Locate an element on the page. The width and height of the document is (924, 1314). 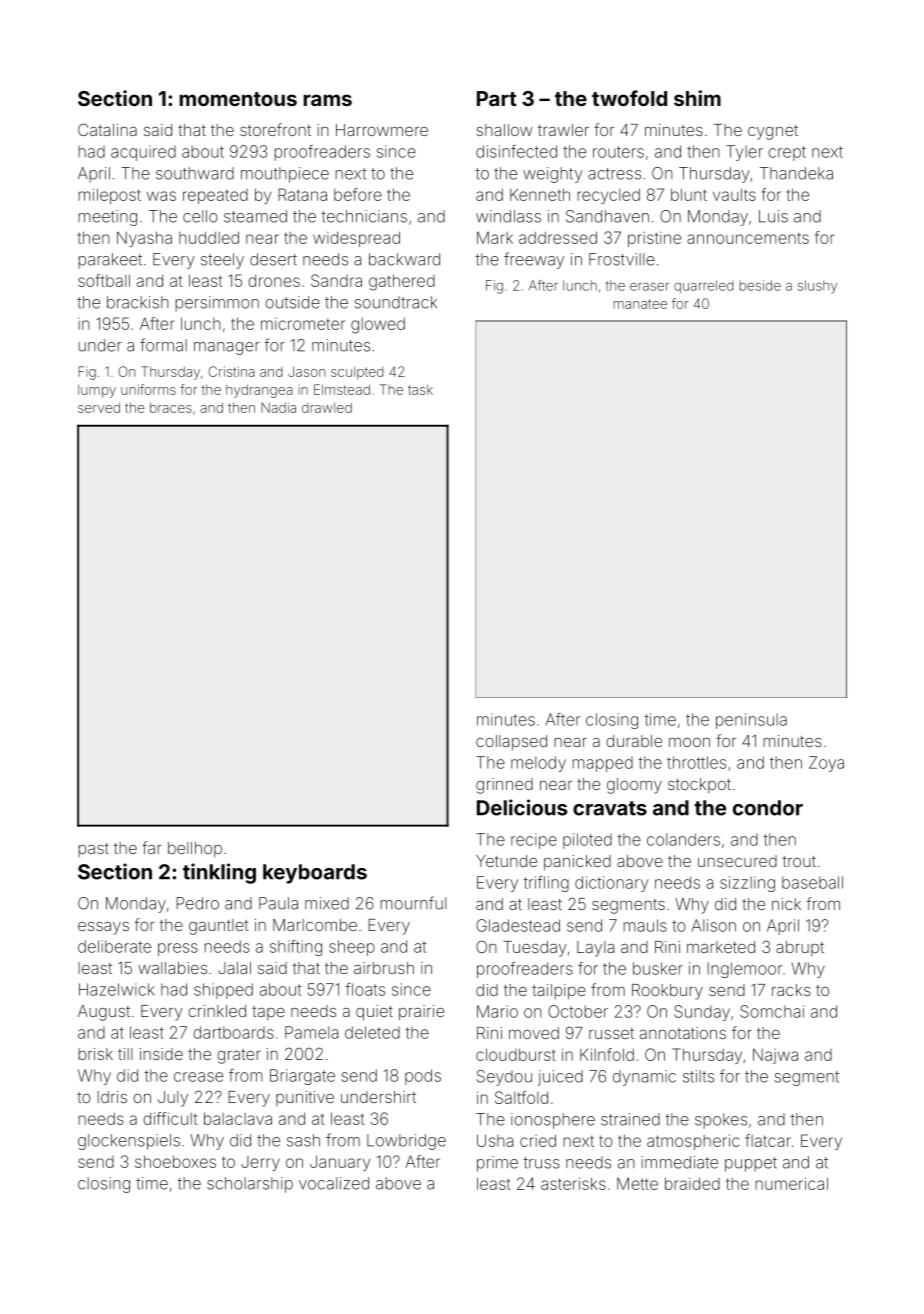
Catalina is located at coordinates (107, 129).
